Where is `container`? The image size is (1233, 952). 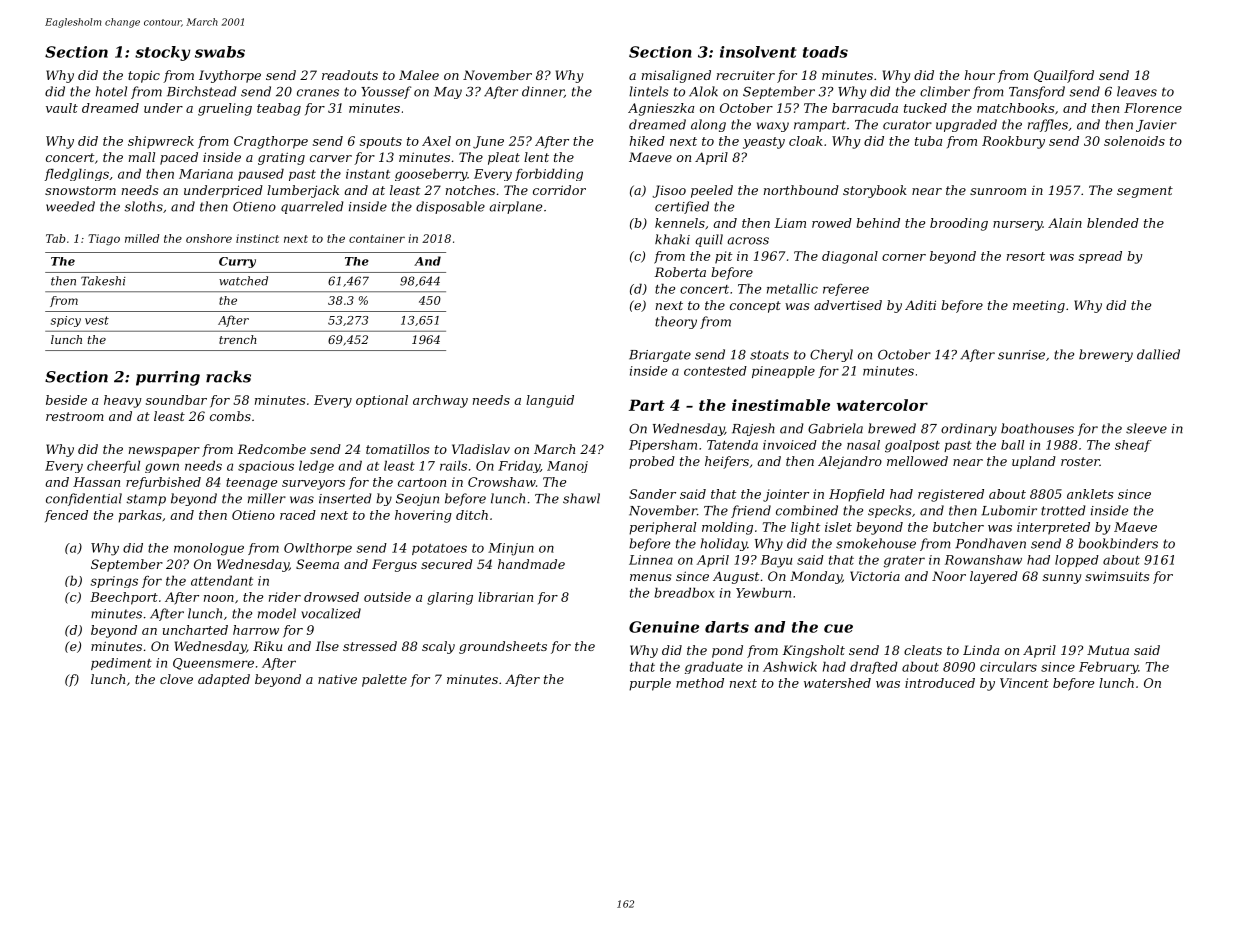
container is located at coordinates (377, 238).
